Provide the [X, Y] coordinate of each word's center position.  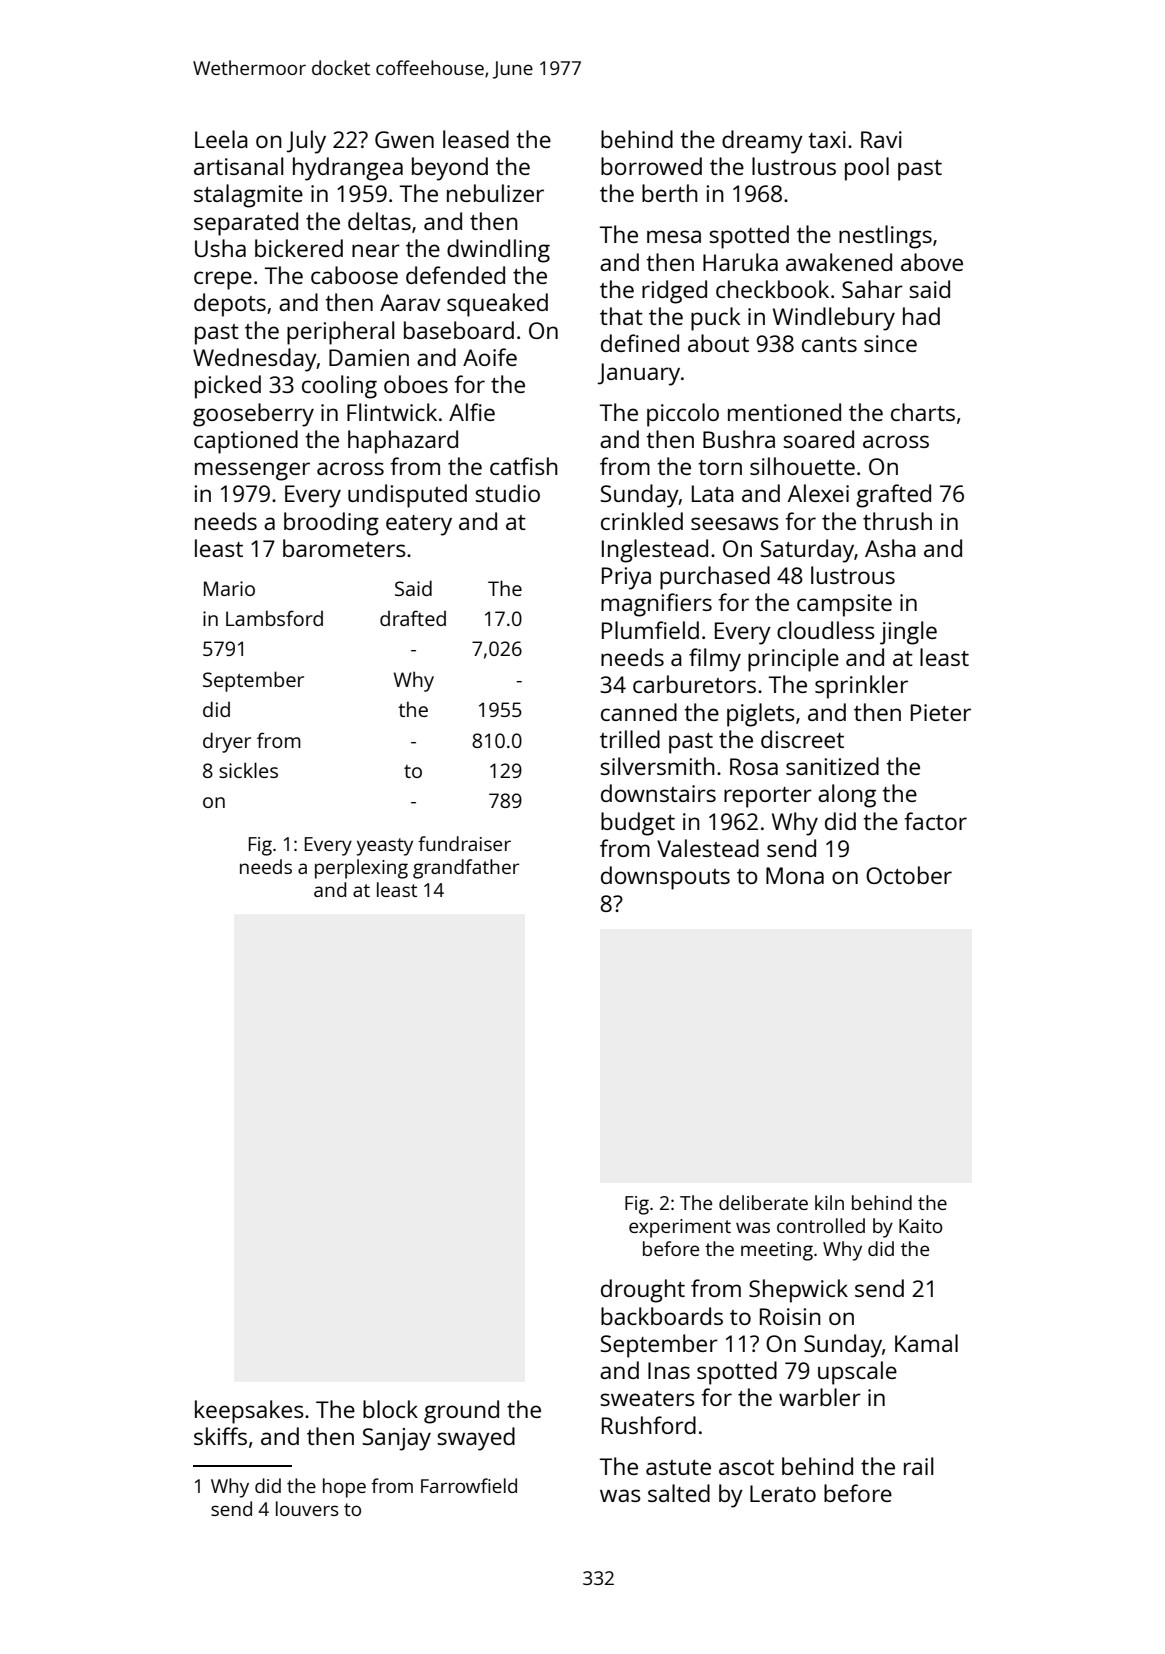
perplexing [361, 869]
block [390, 1409]
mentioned [784, 412]
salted [679, 1493]
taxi [827, 139]
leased [476, 139]
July [306, 142]
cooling [339, 387]
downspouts [665, 878]
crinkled [642, 521]
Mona [795, 875]
